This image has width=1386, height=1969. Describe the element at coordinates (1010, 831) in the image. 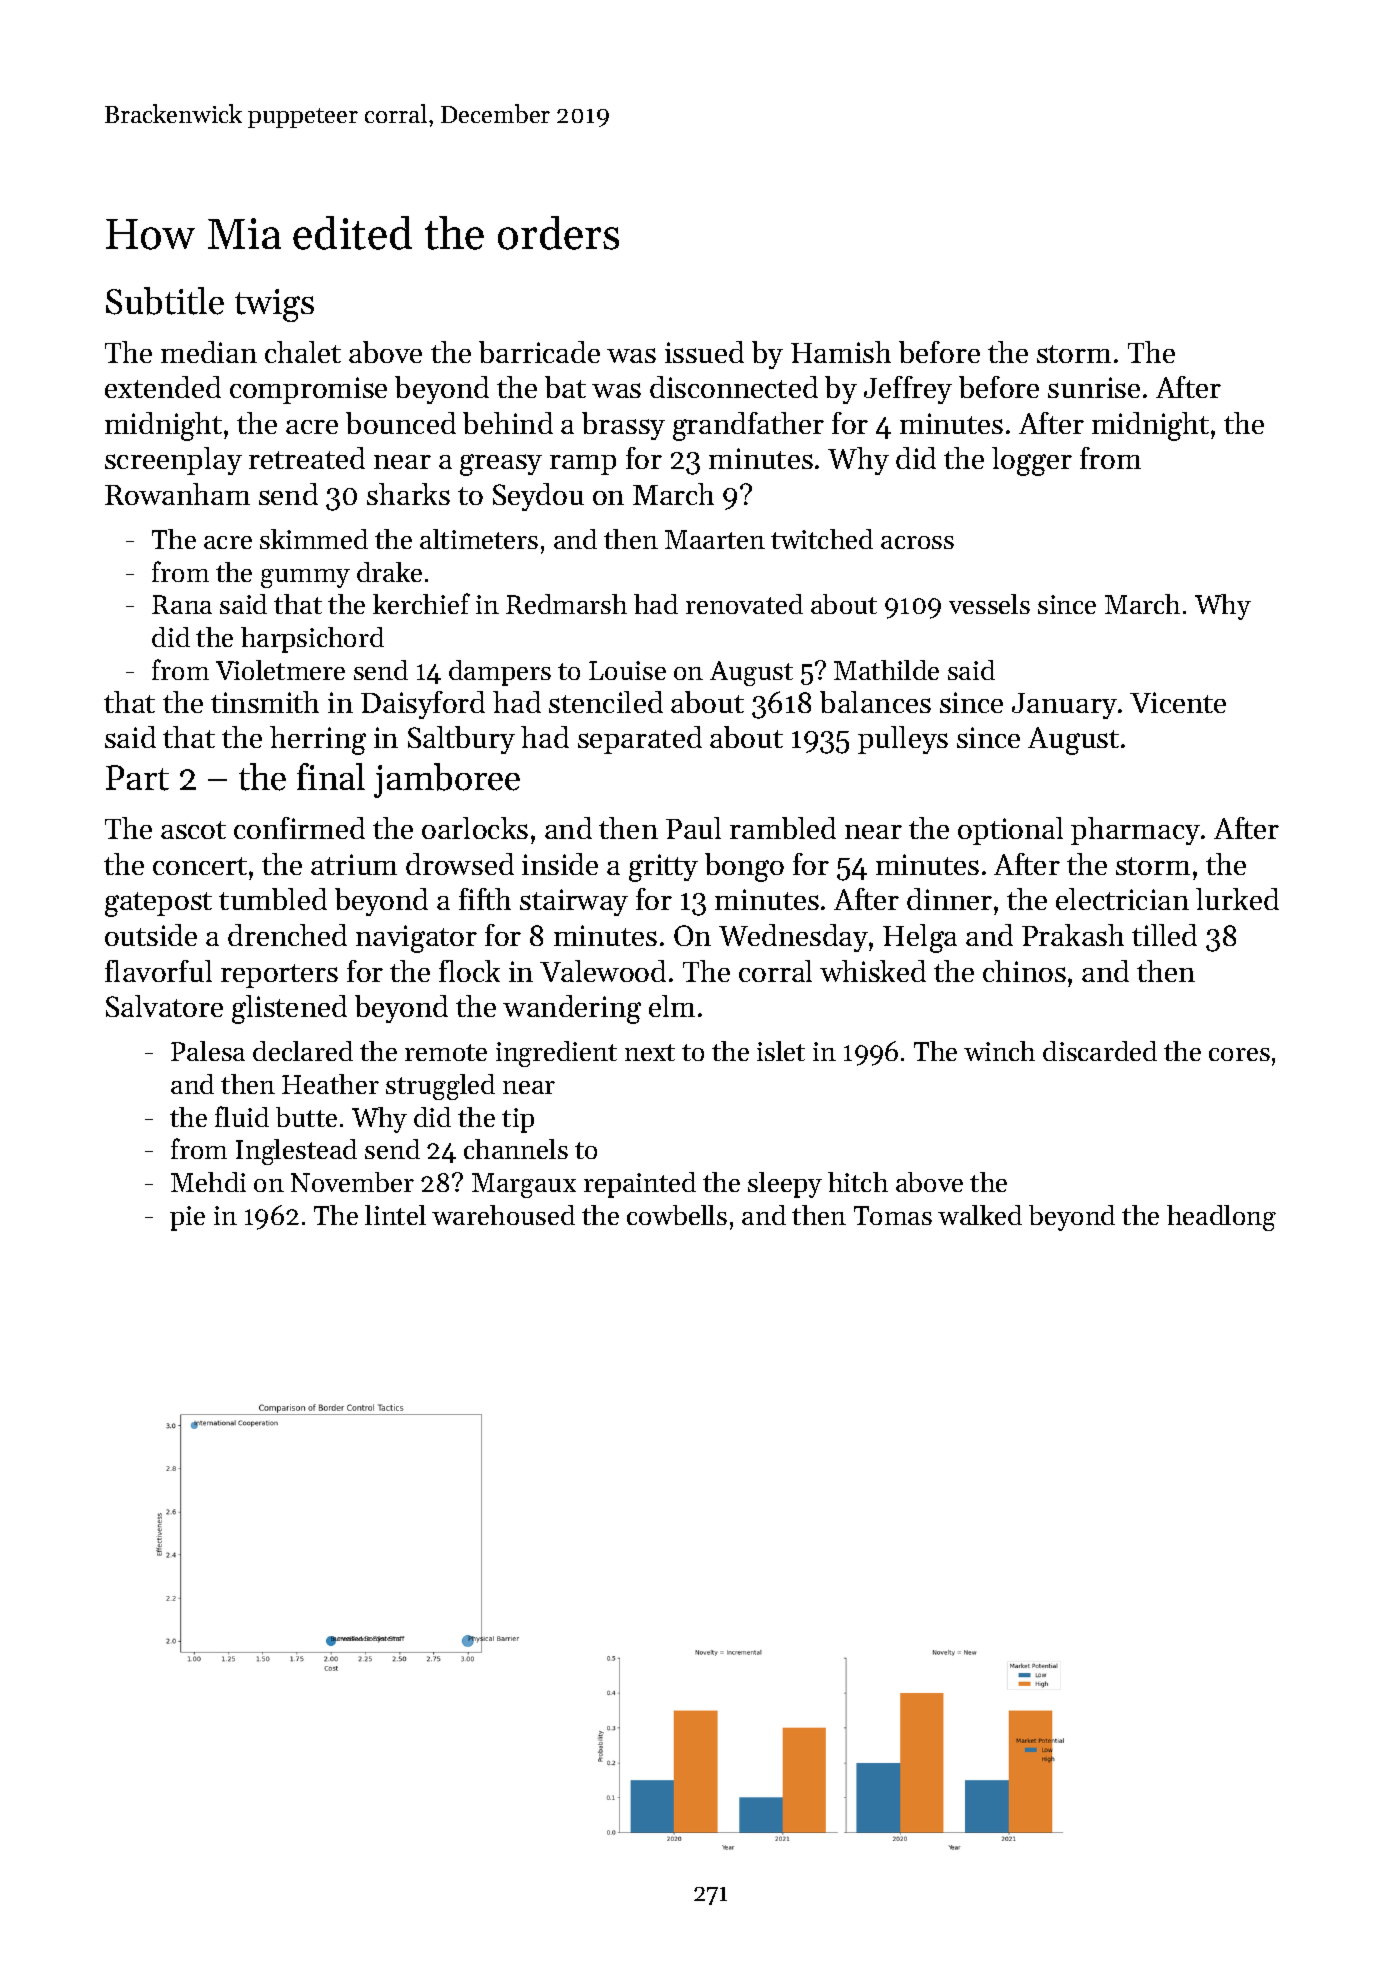

I see `optional` at that location.
